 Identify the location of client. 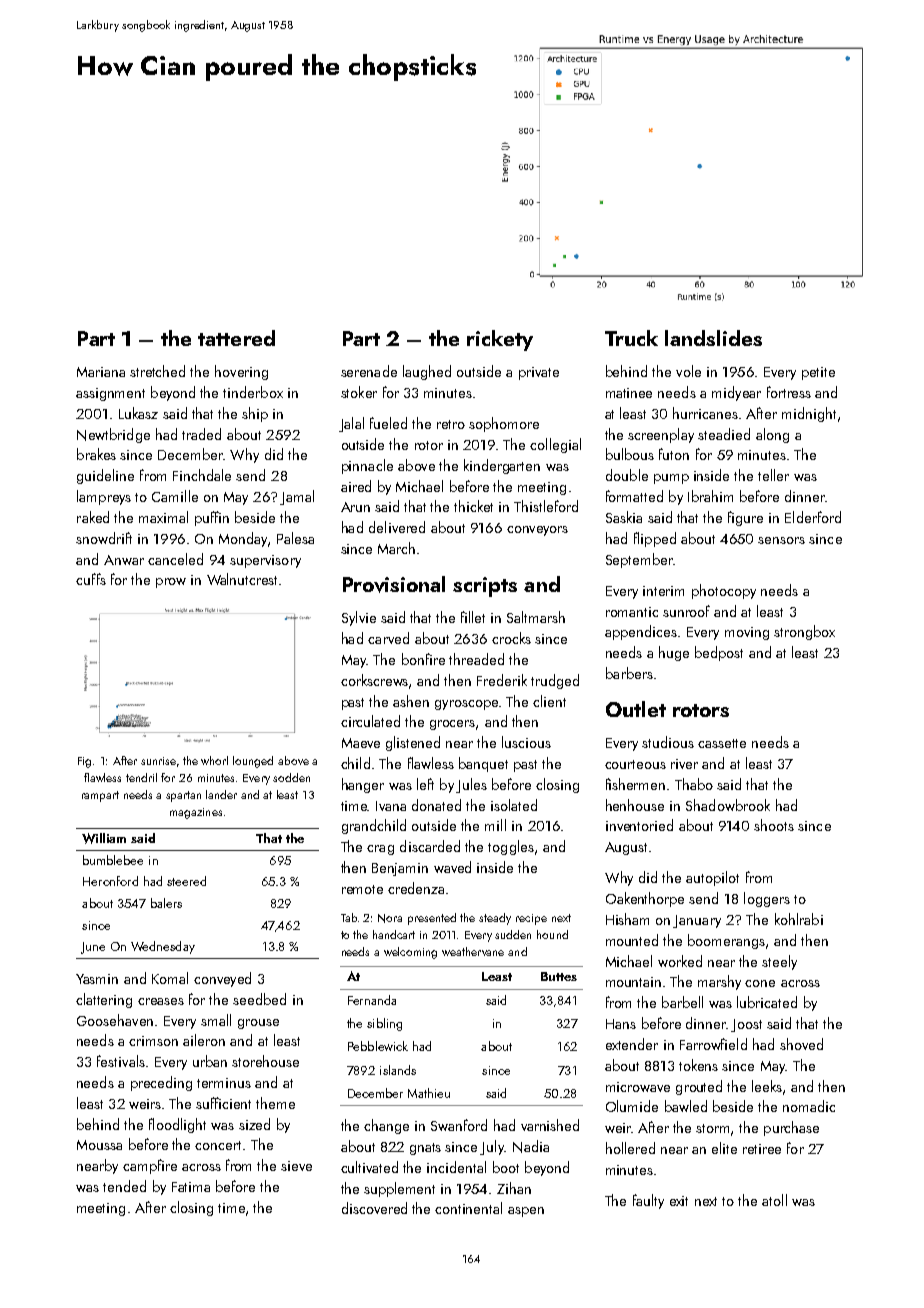
(549, 701).
